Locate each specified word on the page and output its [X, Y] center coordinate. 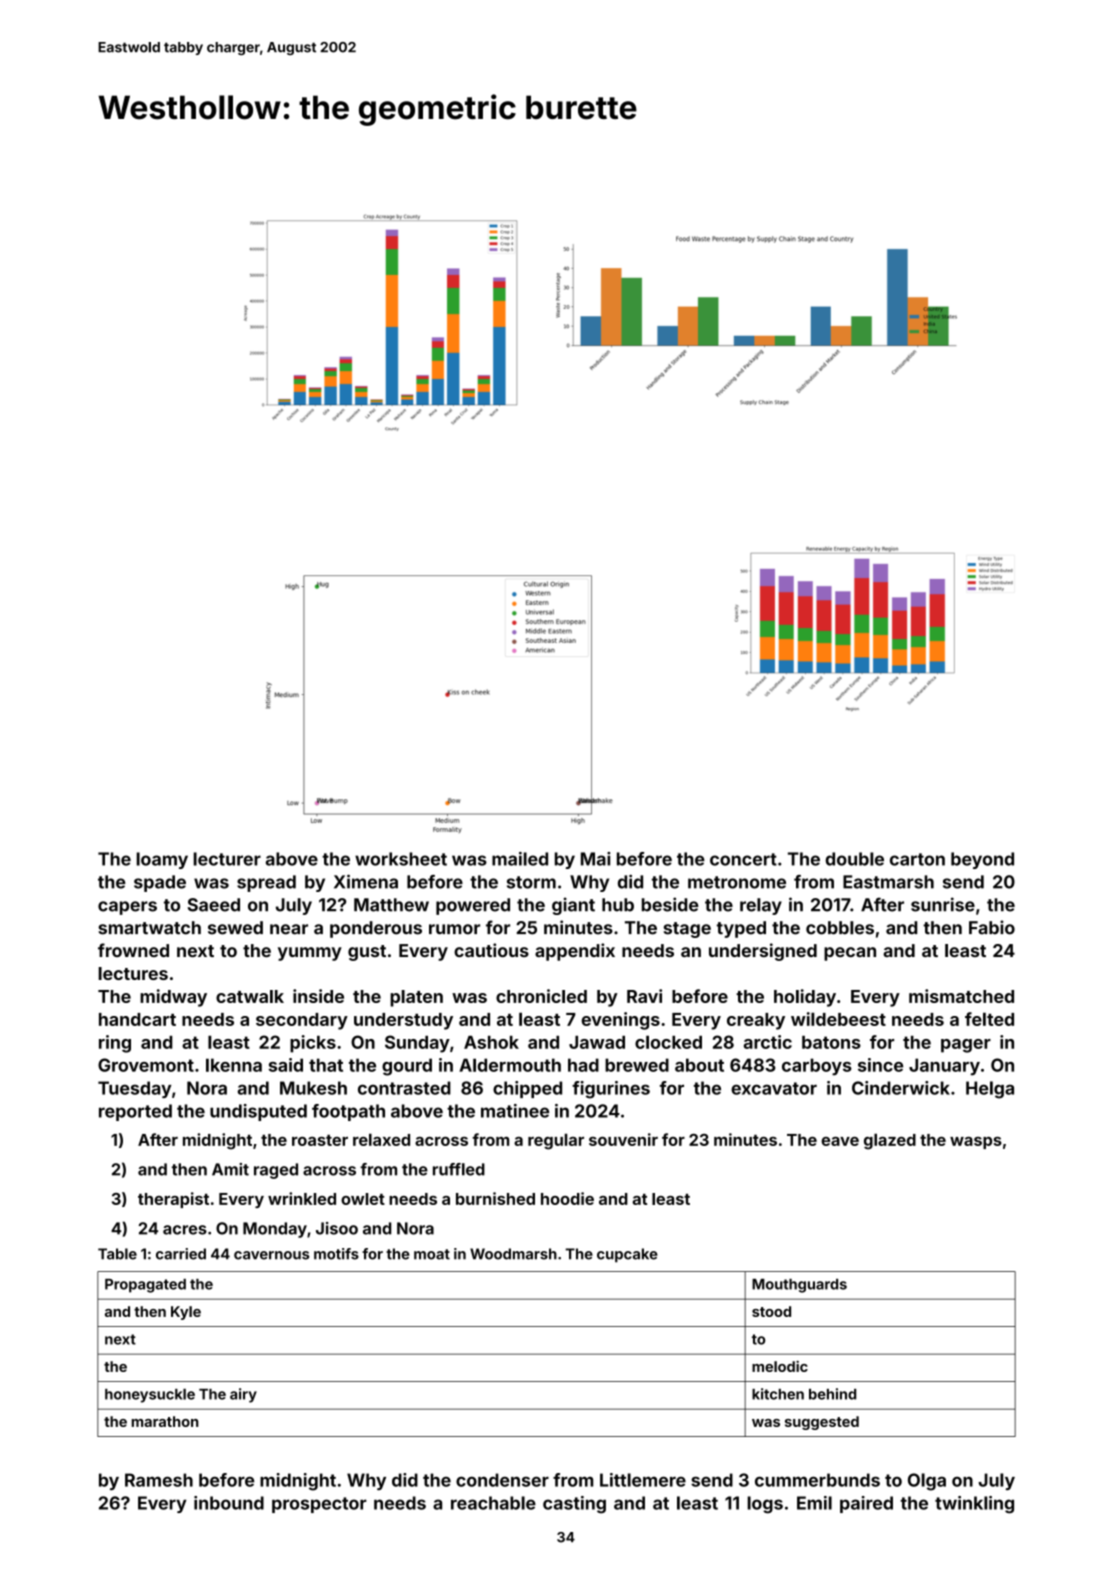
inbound [229, 1503]
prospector [319, 1505]
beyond [982, 860]
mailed [520, 859]
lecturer [227, 859]
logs [765, 1505]
